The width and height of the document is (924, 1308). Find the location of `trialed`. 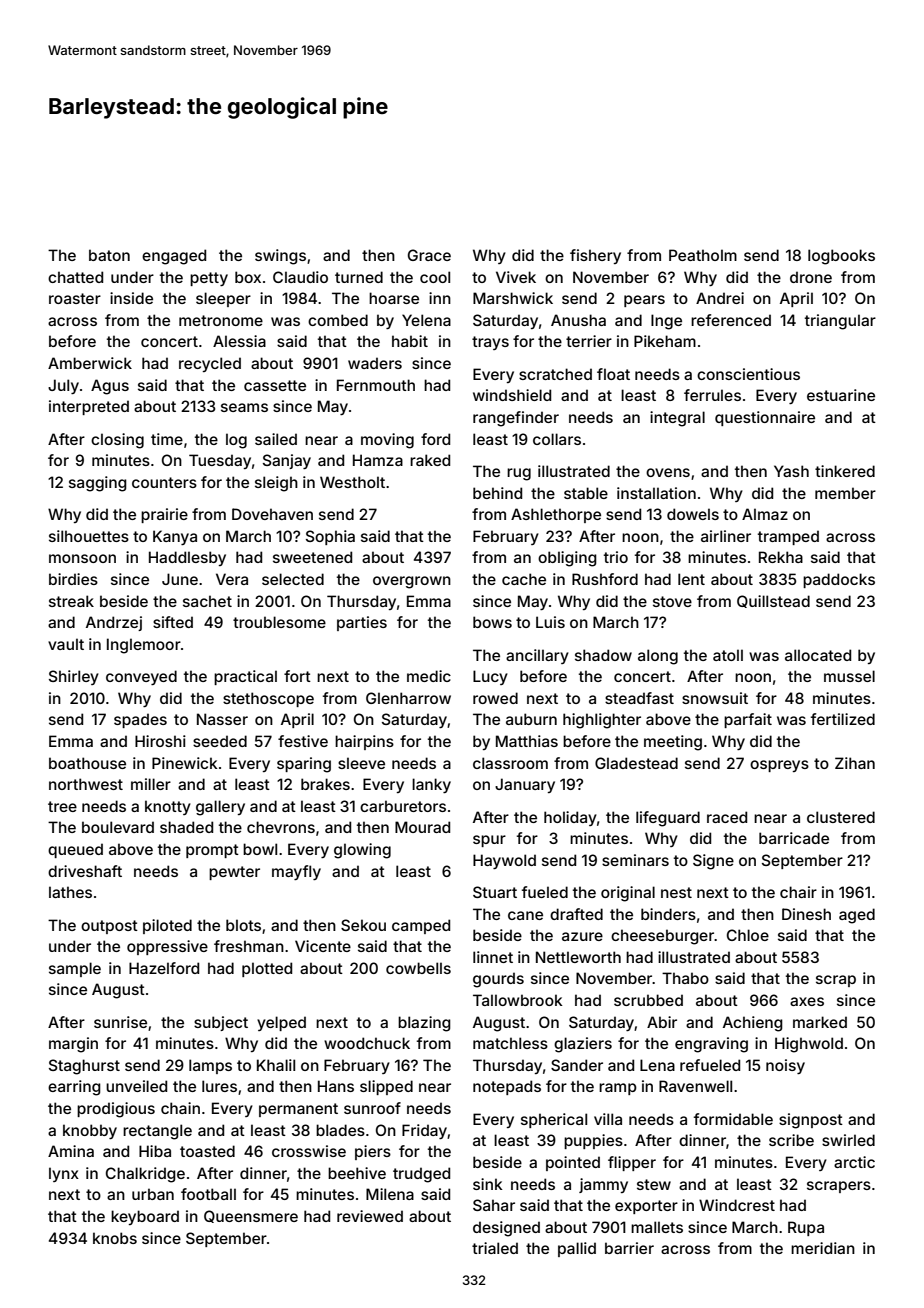

trialed is located at coordinates (495, 1248).
